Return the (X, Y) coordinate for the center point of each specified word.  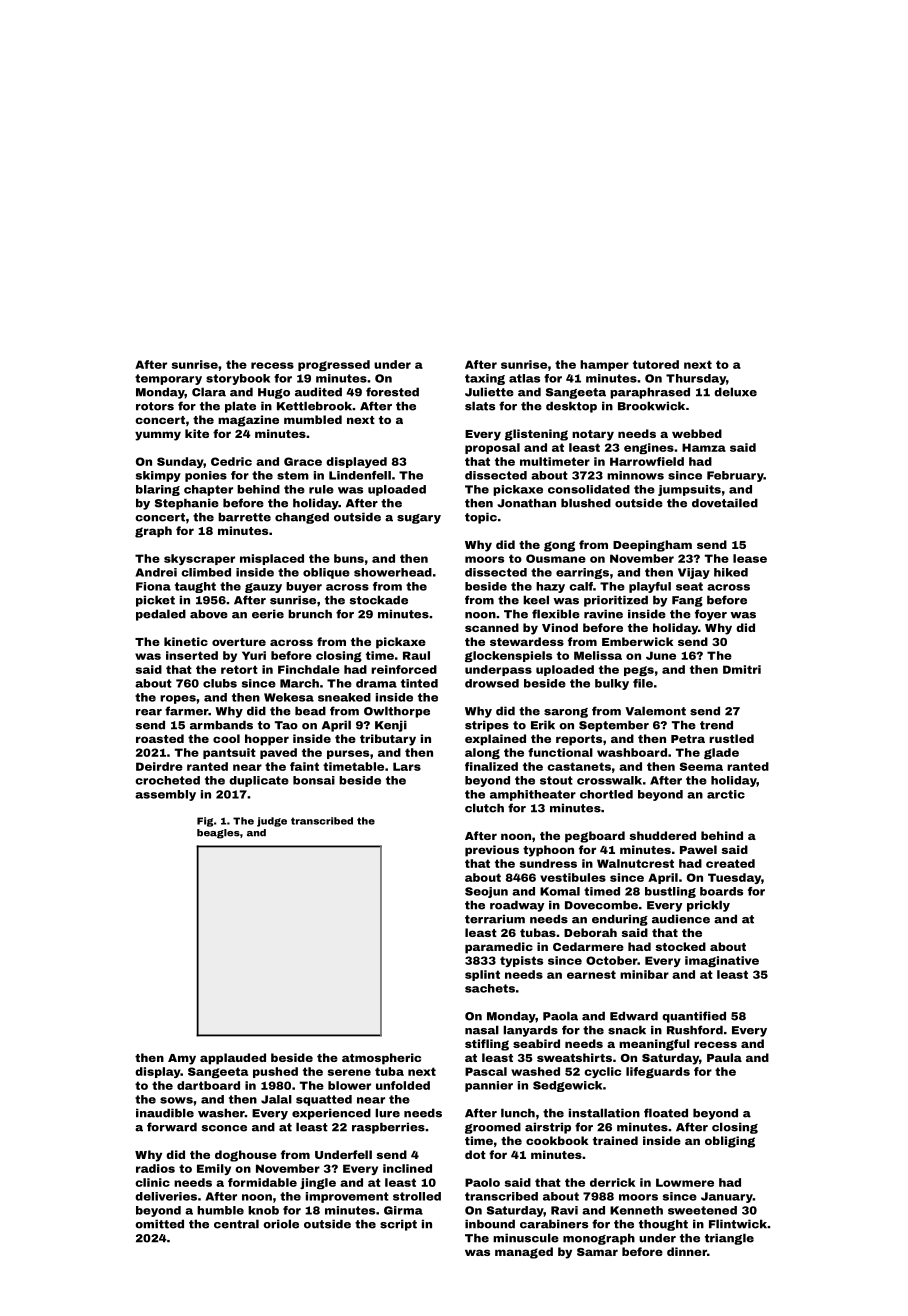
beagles (218, 834)
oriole (281, 1224)
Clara (209, 392)
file (643, 683)
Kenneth (636, 1210)
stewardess (527, 641)
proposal (492, 448)
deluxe (735, 392)
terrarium (495, 919)
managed (524, 1253)
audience (681, 919)
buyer (304, 587)
